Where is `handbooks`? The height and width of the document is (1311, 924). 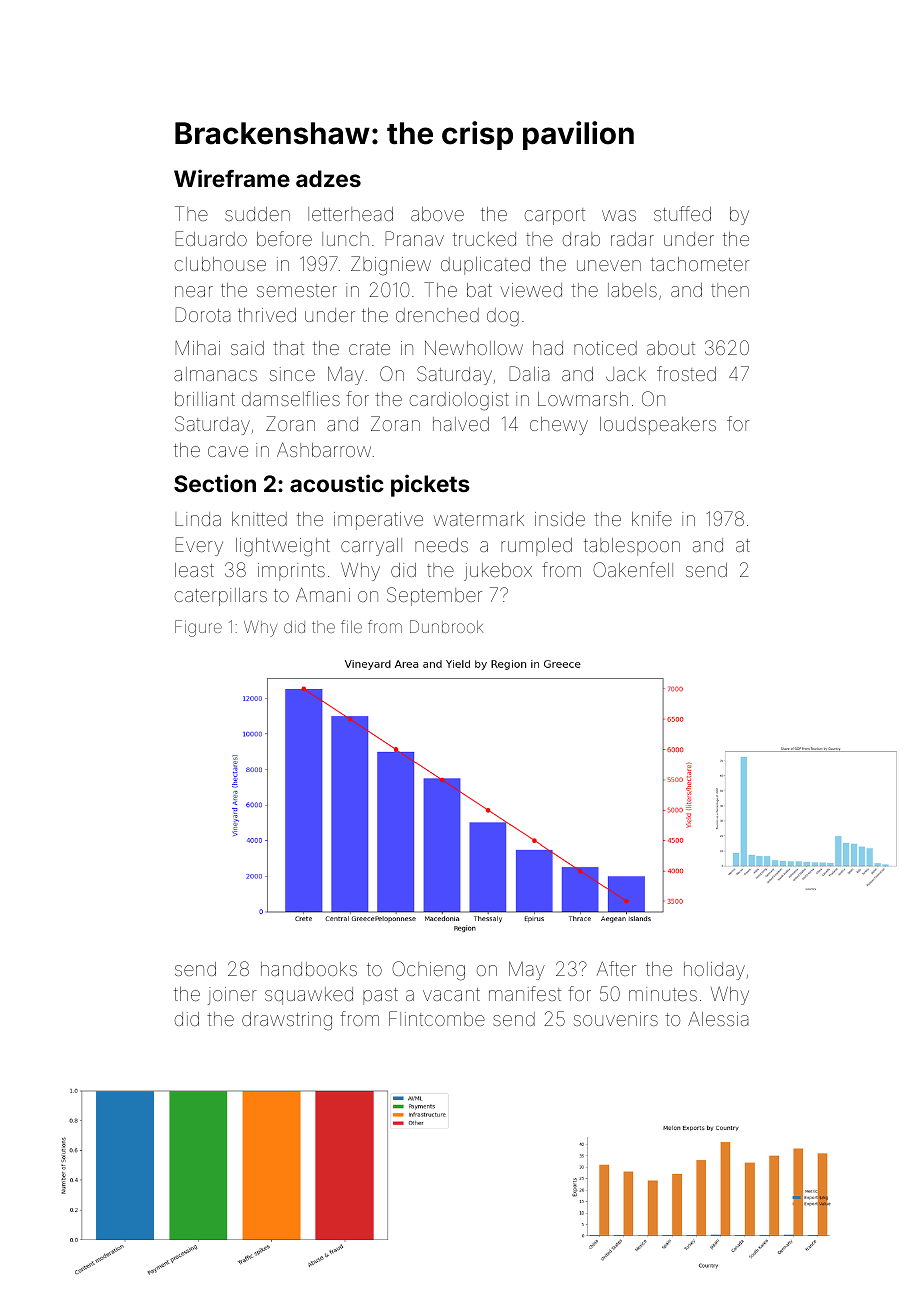
handbooks is located at coordinates (309, 969).
